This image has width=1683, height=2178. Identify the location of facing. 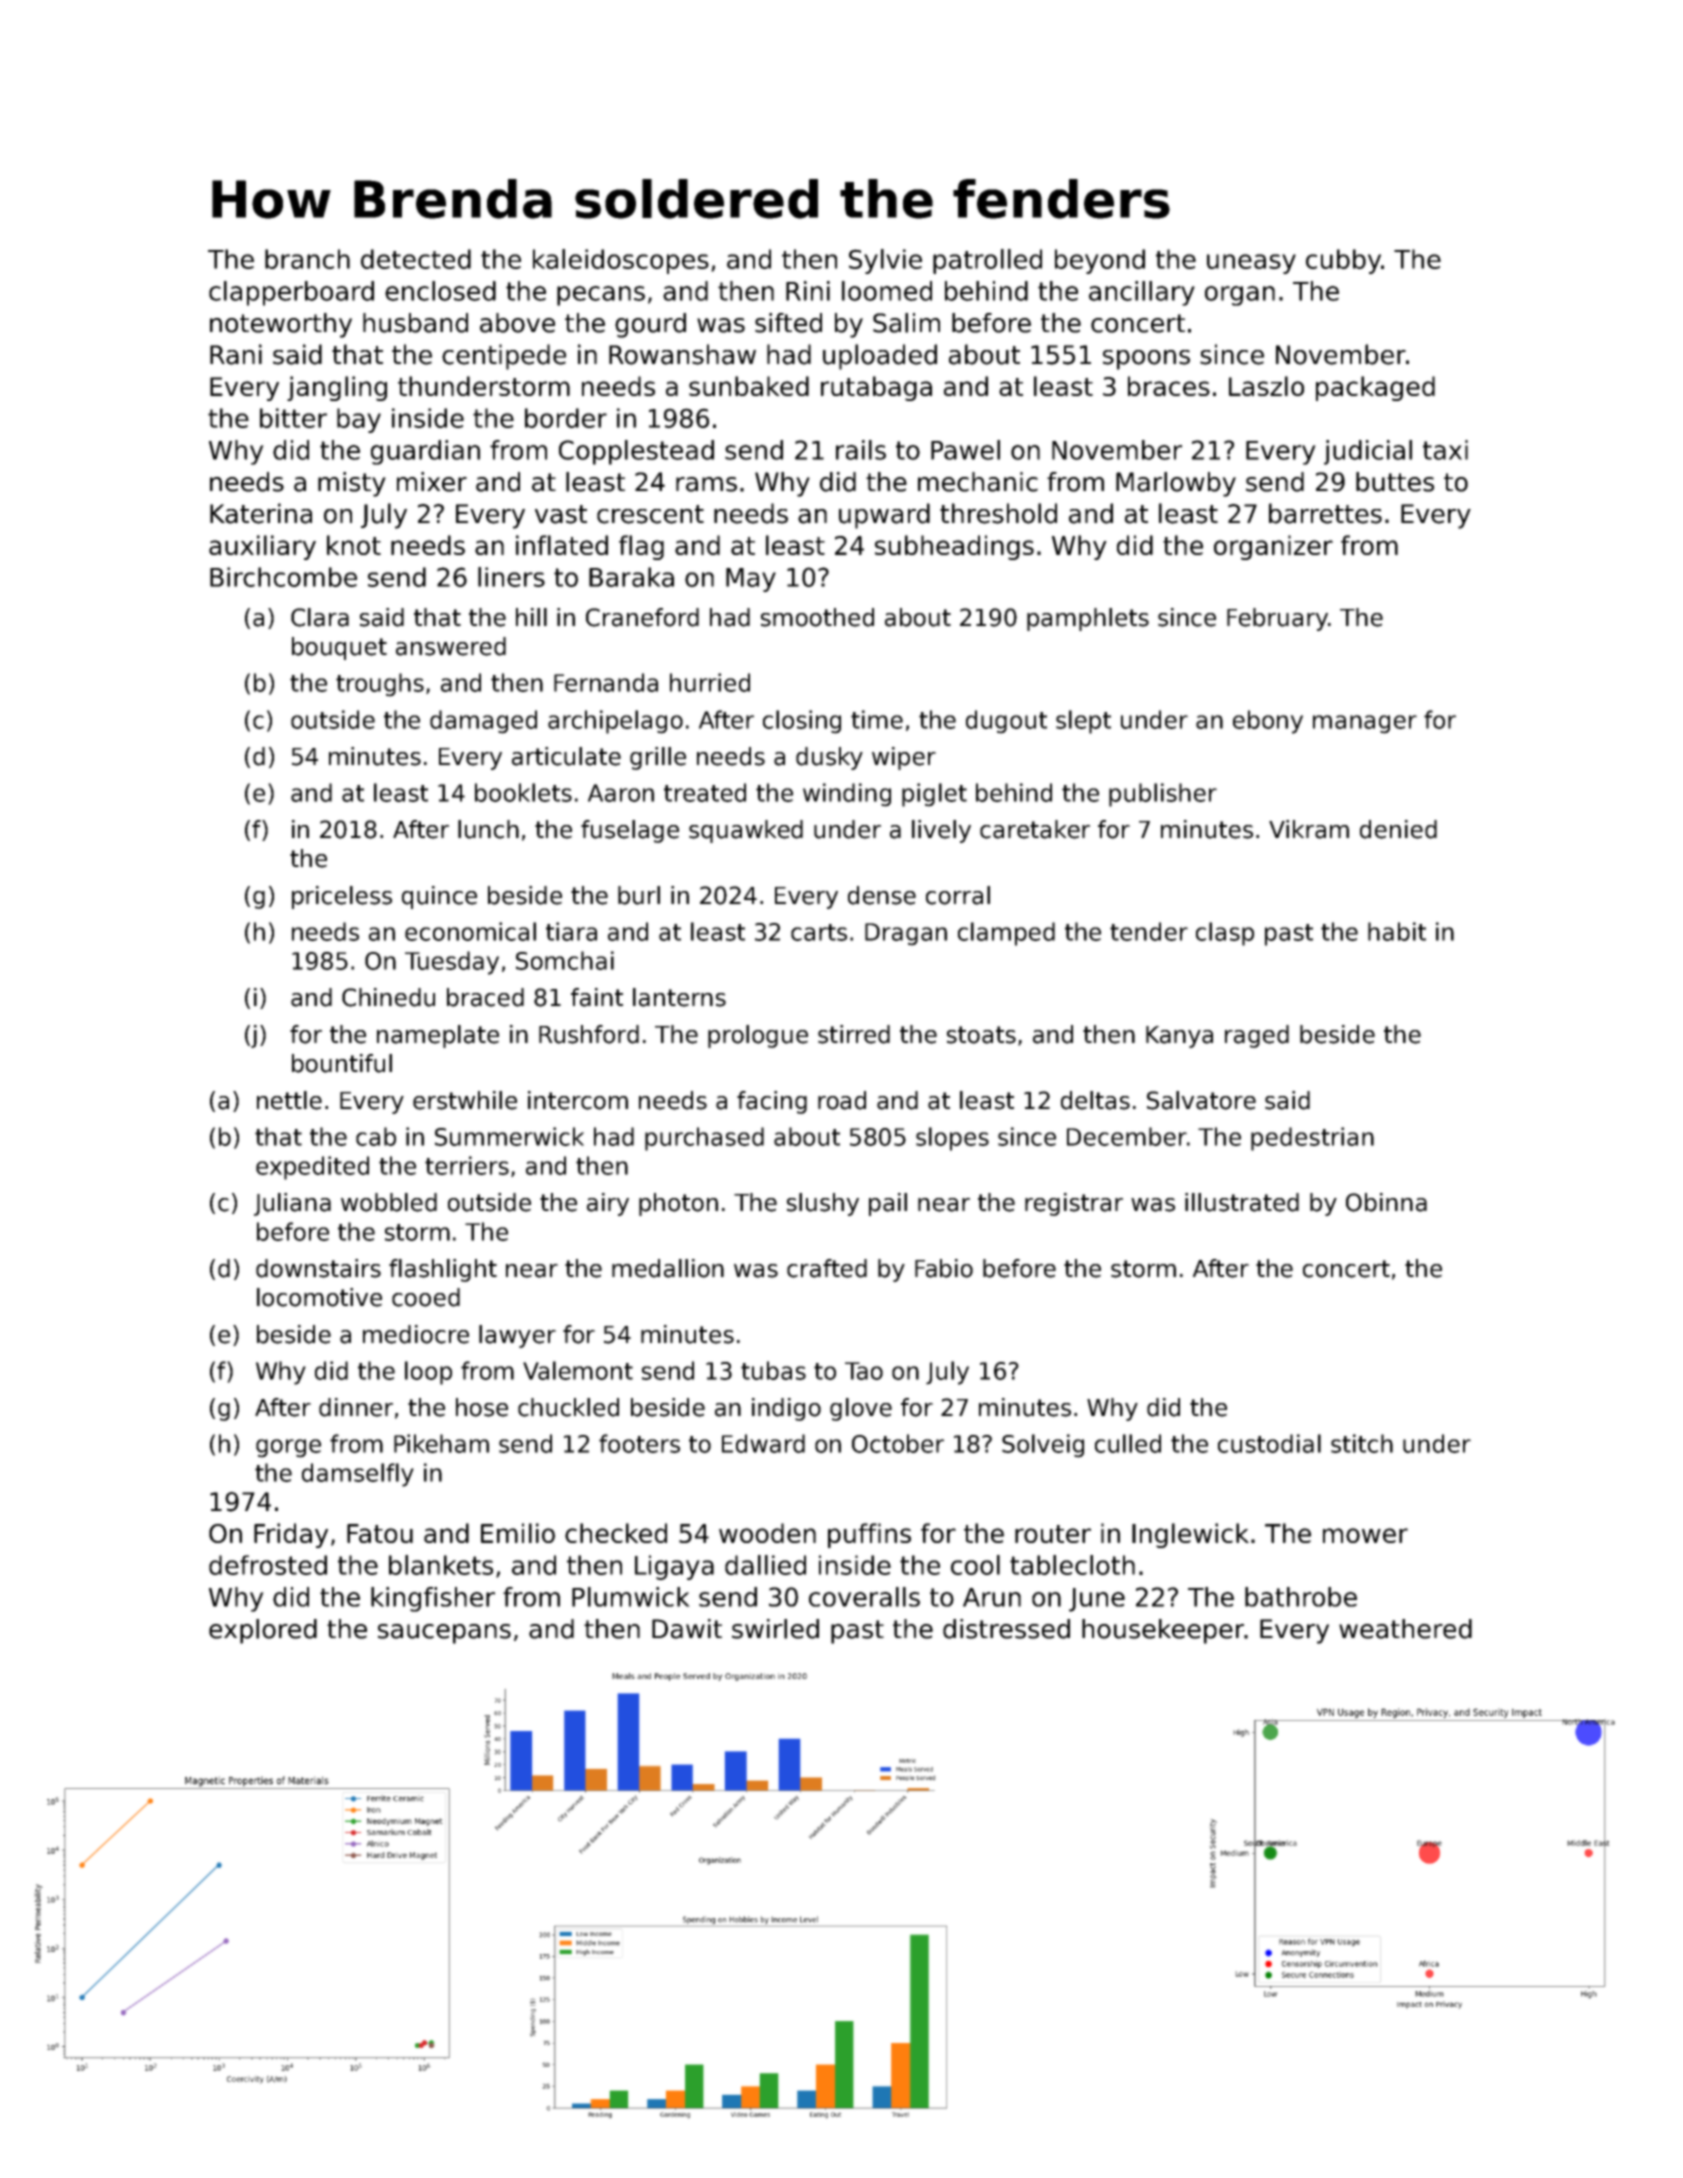
(772, 1102).
